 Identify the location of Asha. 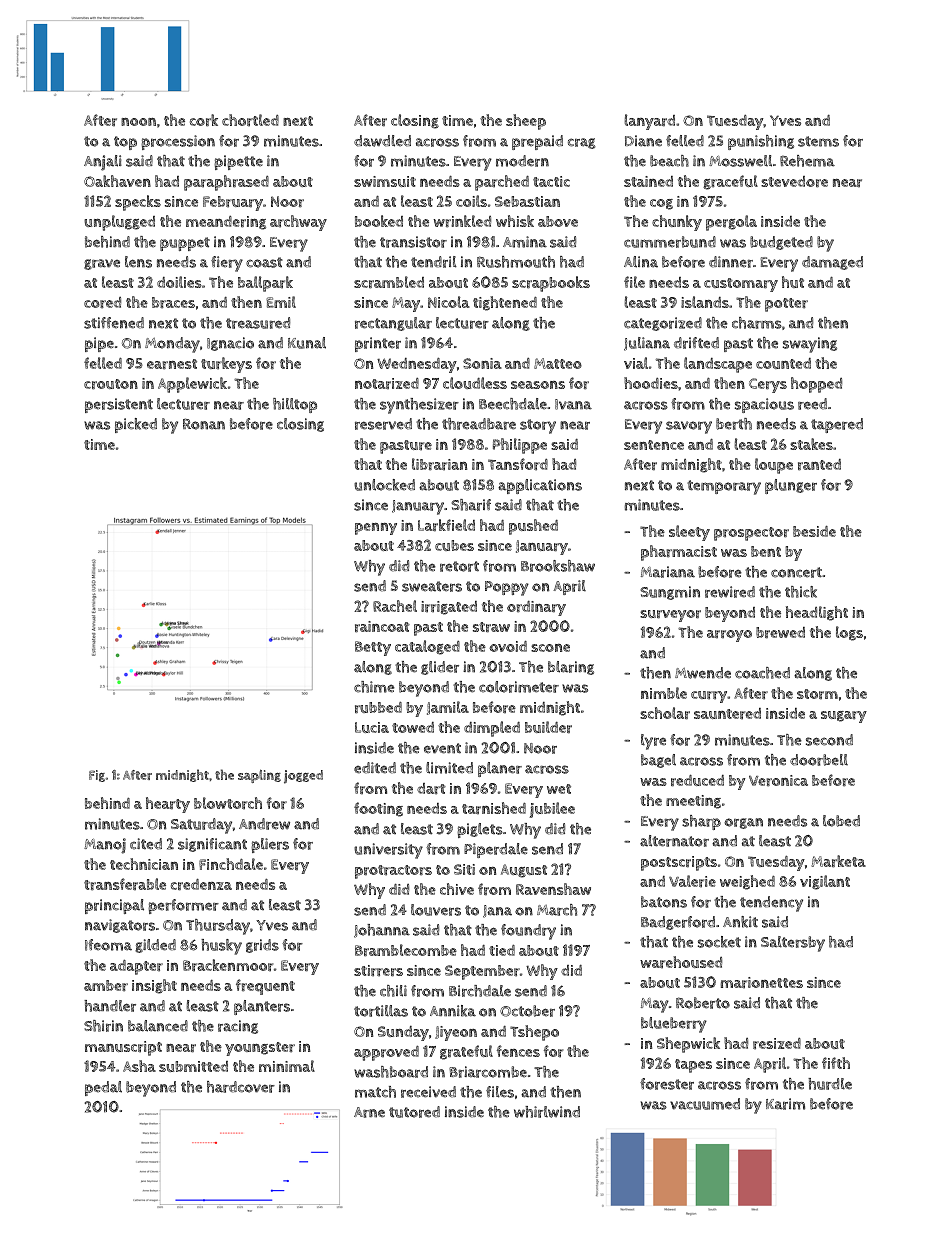
(139, 1066).
